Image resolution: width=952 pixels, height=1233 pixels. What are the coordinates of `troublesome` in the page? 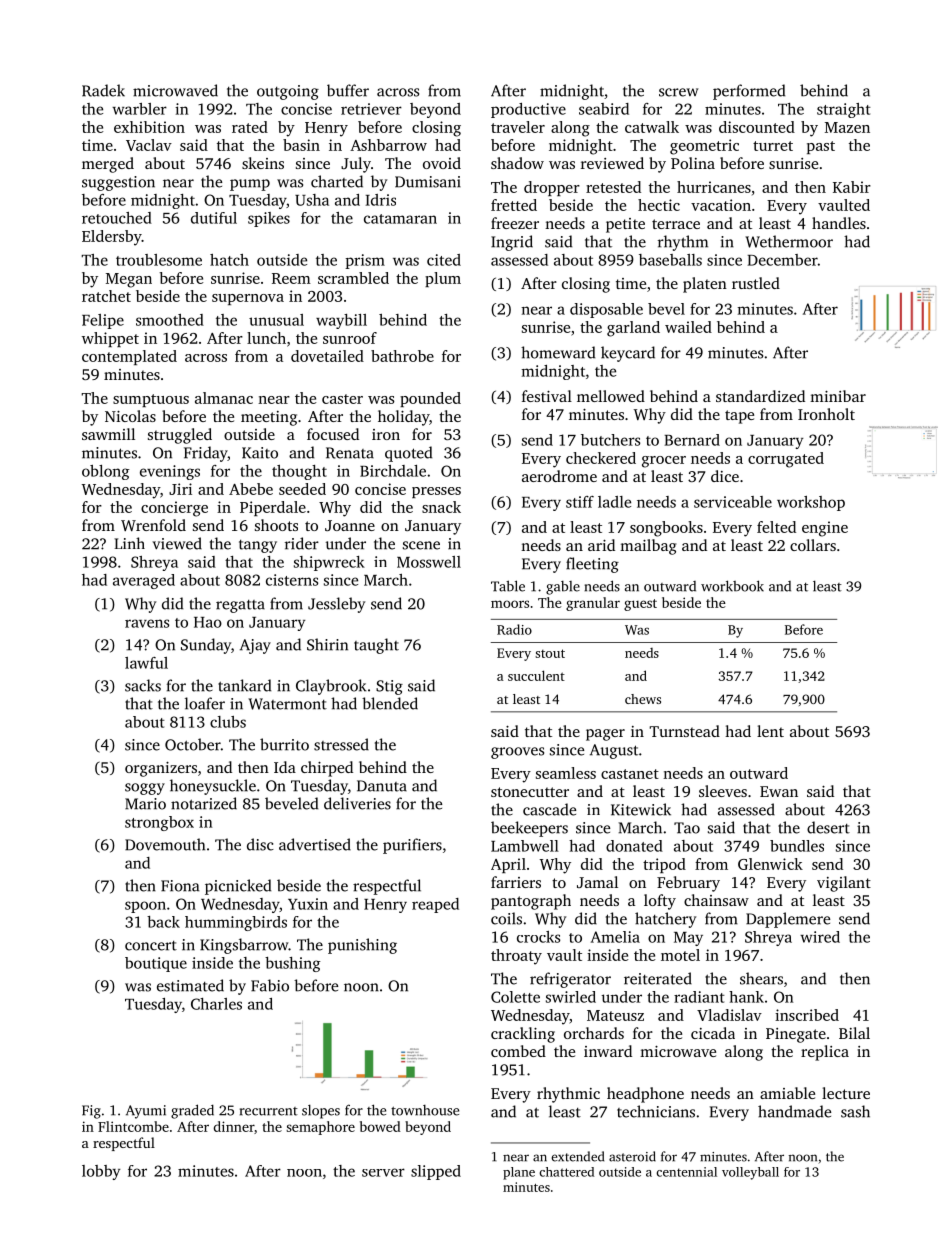 It's located at (159, 260).
